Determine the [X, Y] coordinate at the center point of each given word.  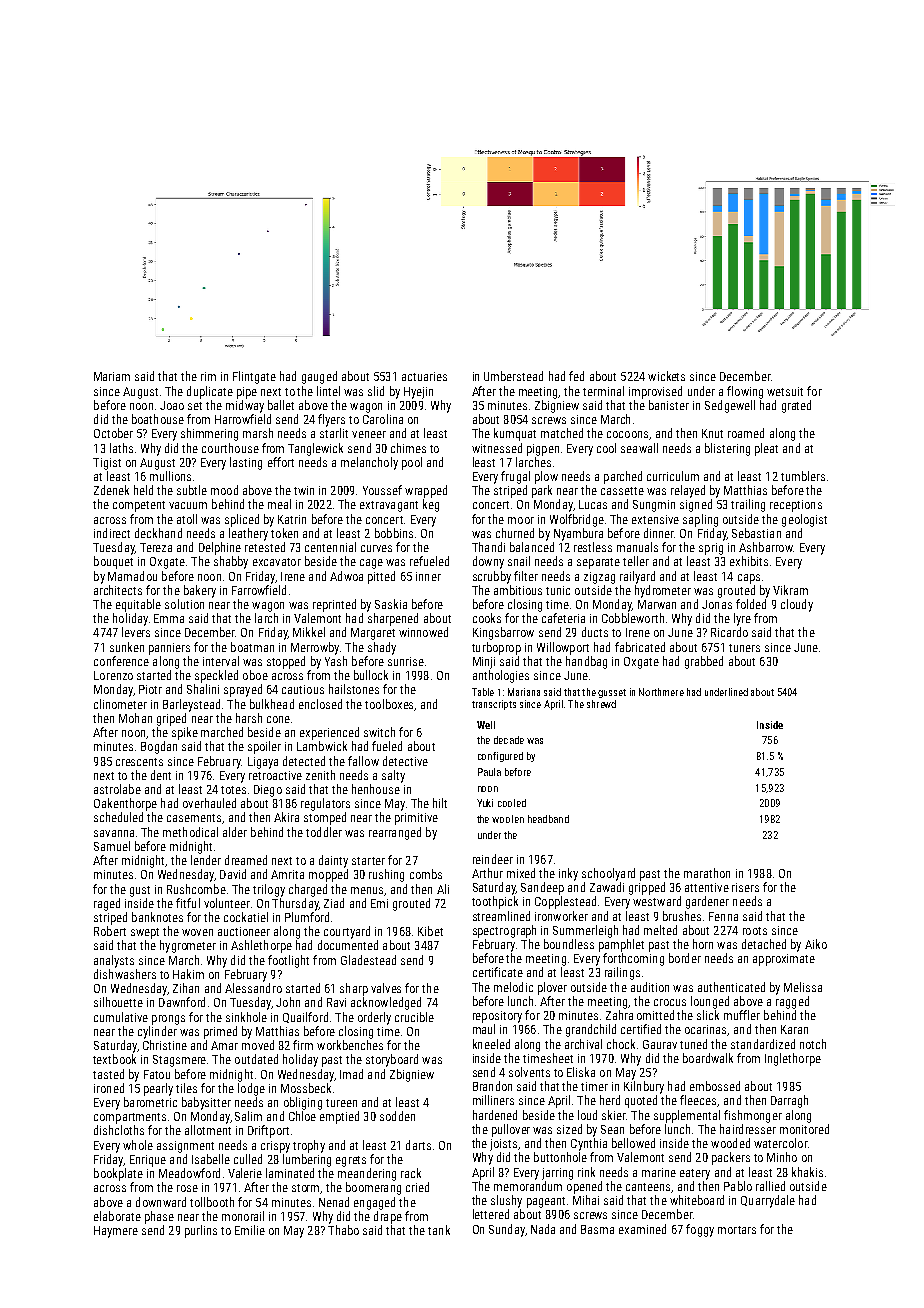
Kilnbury [644, 1087]
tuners [744, 648]
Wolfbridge [577, 520]
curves [376, 548]
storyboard [392, 1060]
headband [548, 819]
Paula [489, 772]
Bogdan [159, 747]
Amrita [287, 874]
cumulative [121, 1017]
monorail [243, 1216]
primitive [416, 819]
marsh [258, 433]
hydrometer [663, 591]
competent [139, 506]
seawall [639, 448]
